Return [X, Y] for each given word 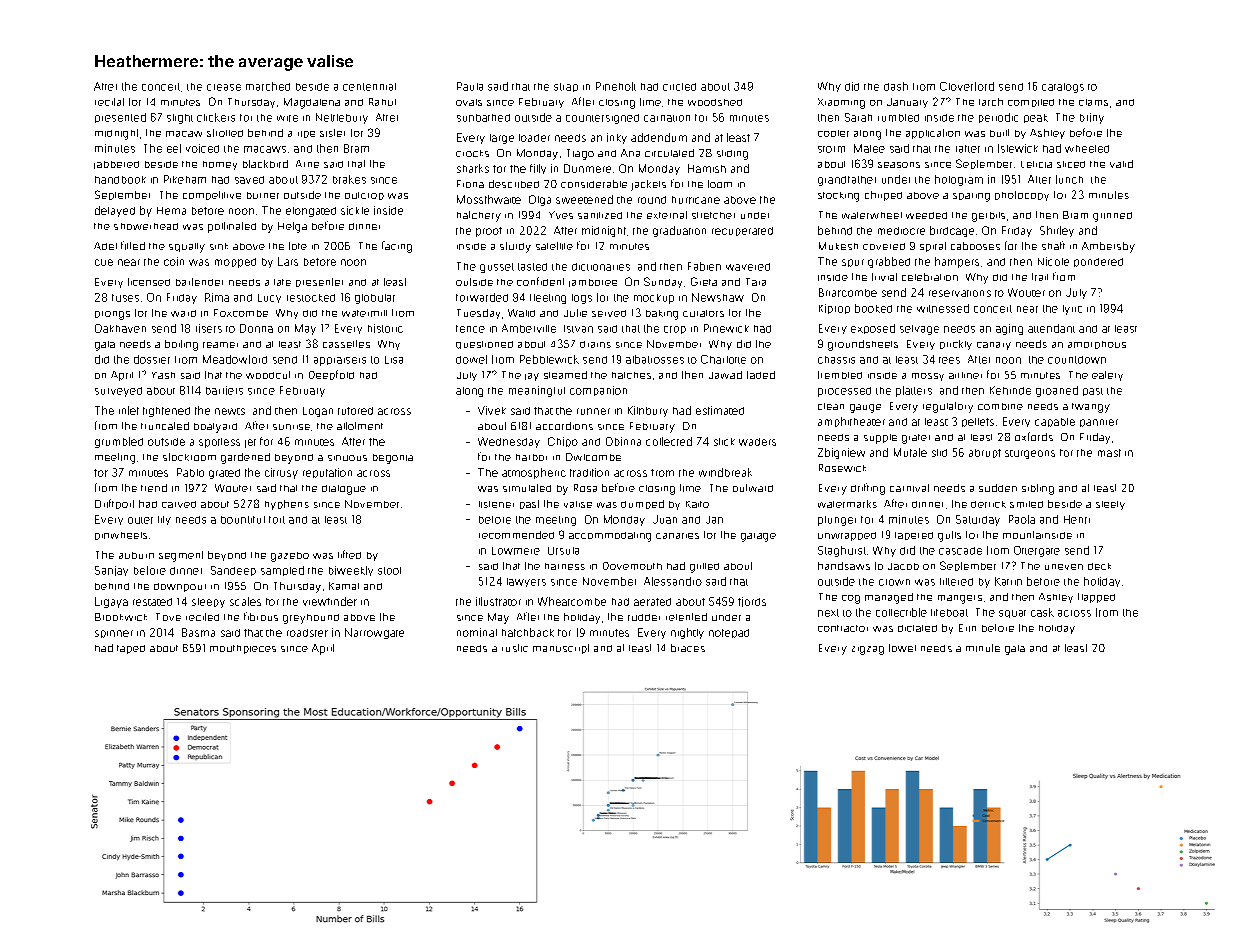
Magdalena [312, 103]
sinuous [347, 458]
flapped [1096, 598]
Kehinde [1010, 390]
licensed [149, 282]
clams [1093, 102]
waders [757, 442]
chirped [883, 196]
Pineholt [616, 86]
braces [688, 648]
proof [489, 232]
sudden [998, 488]
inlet [129, 410]
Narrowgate [374, 633]
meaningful [537, 391]
